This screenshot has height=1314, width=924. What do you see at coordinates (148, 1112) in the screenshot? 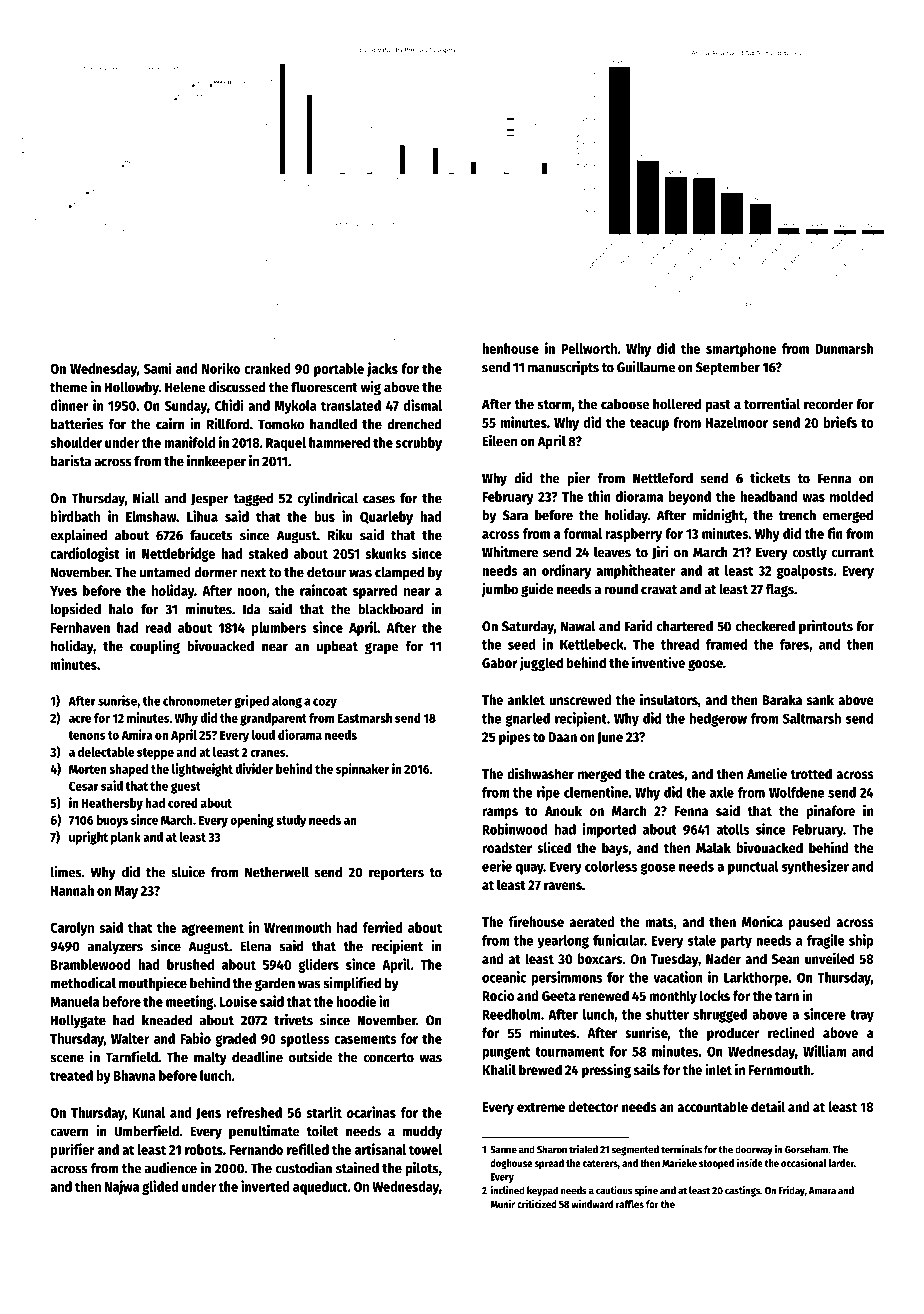
I see `Kunal` at bounding box center [148, 1112].
